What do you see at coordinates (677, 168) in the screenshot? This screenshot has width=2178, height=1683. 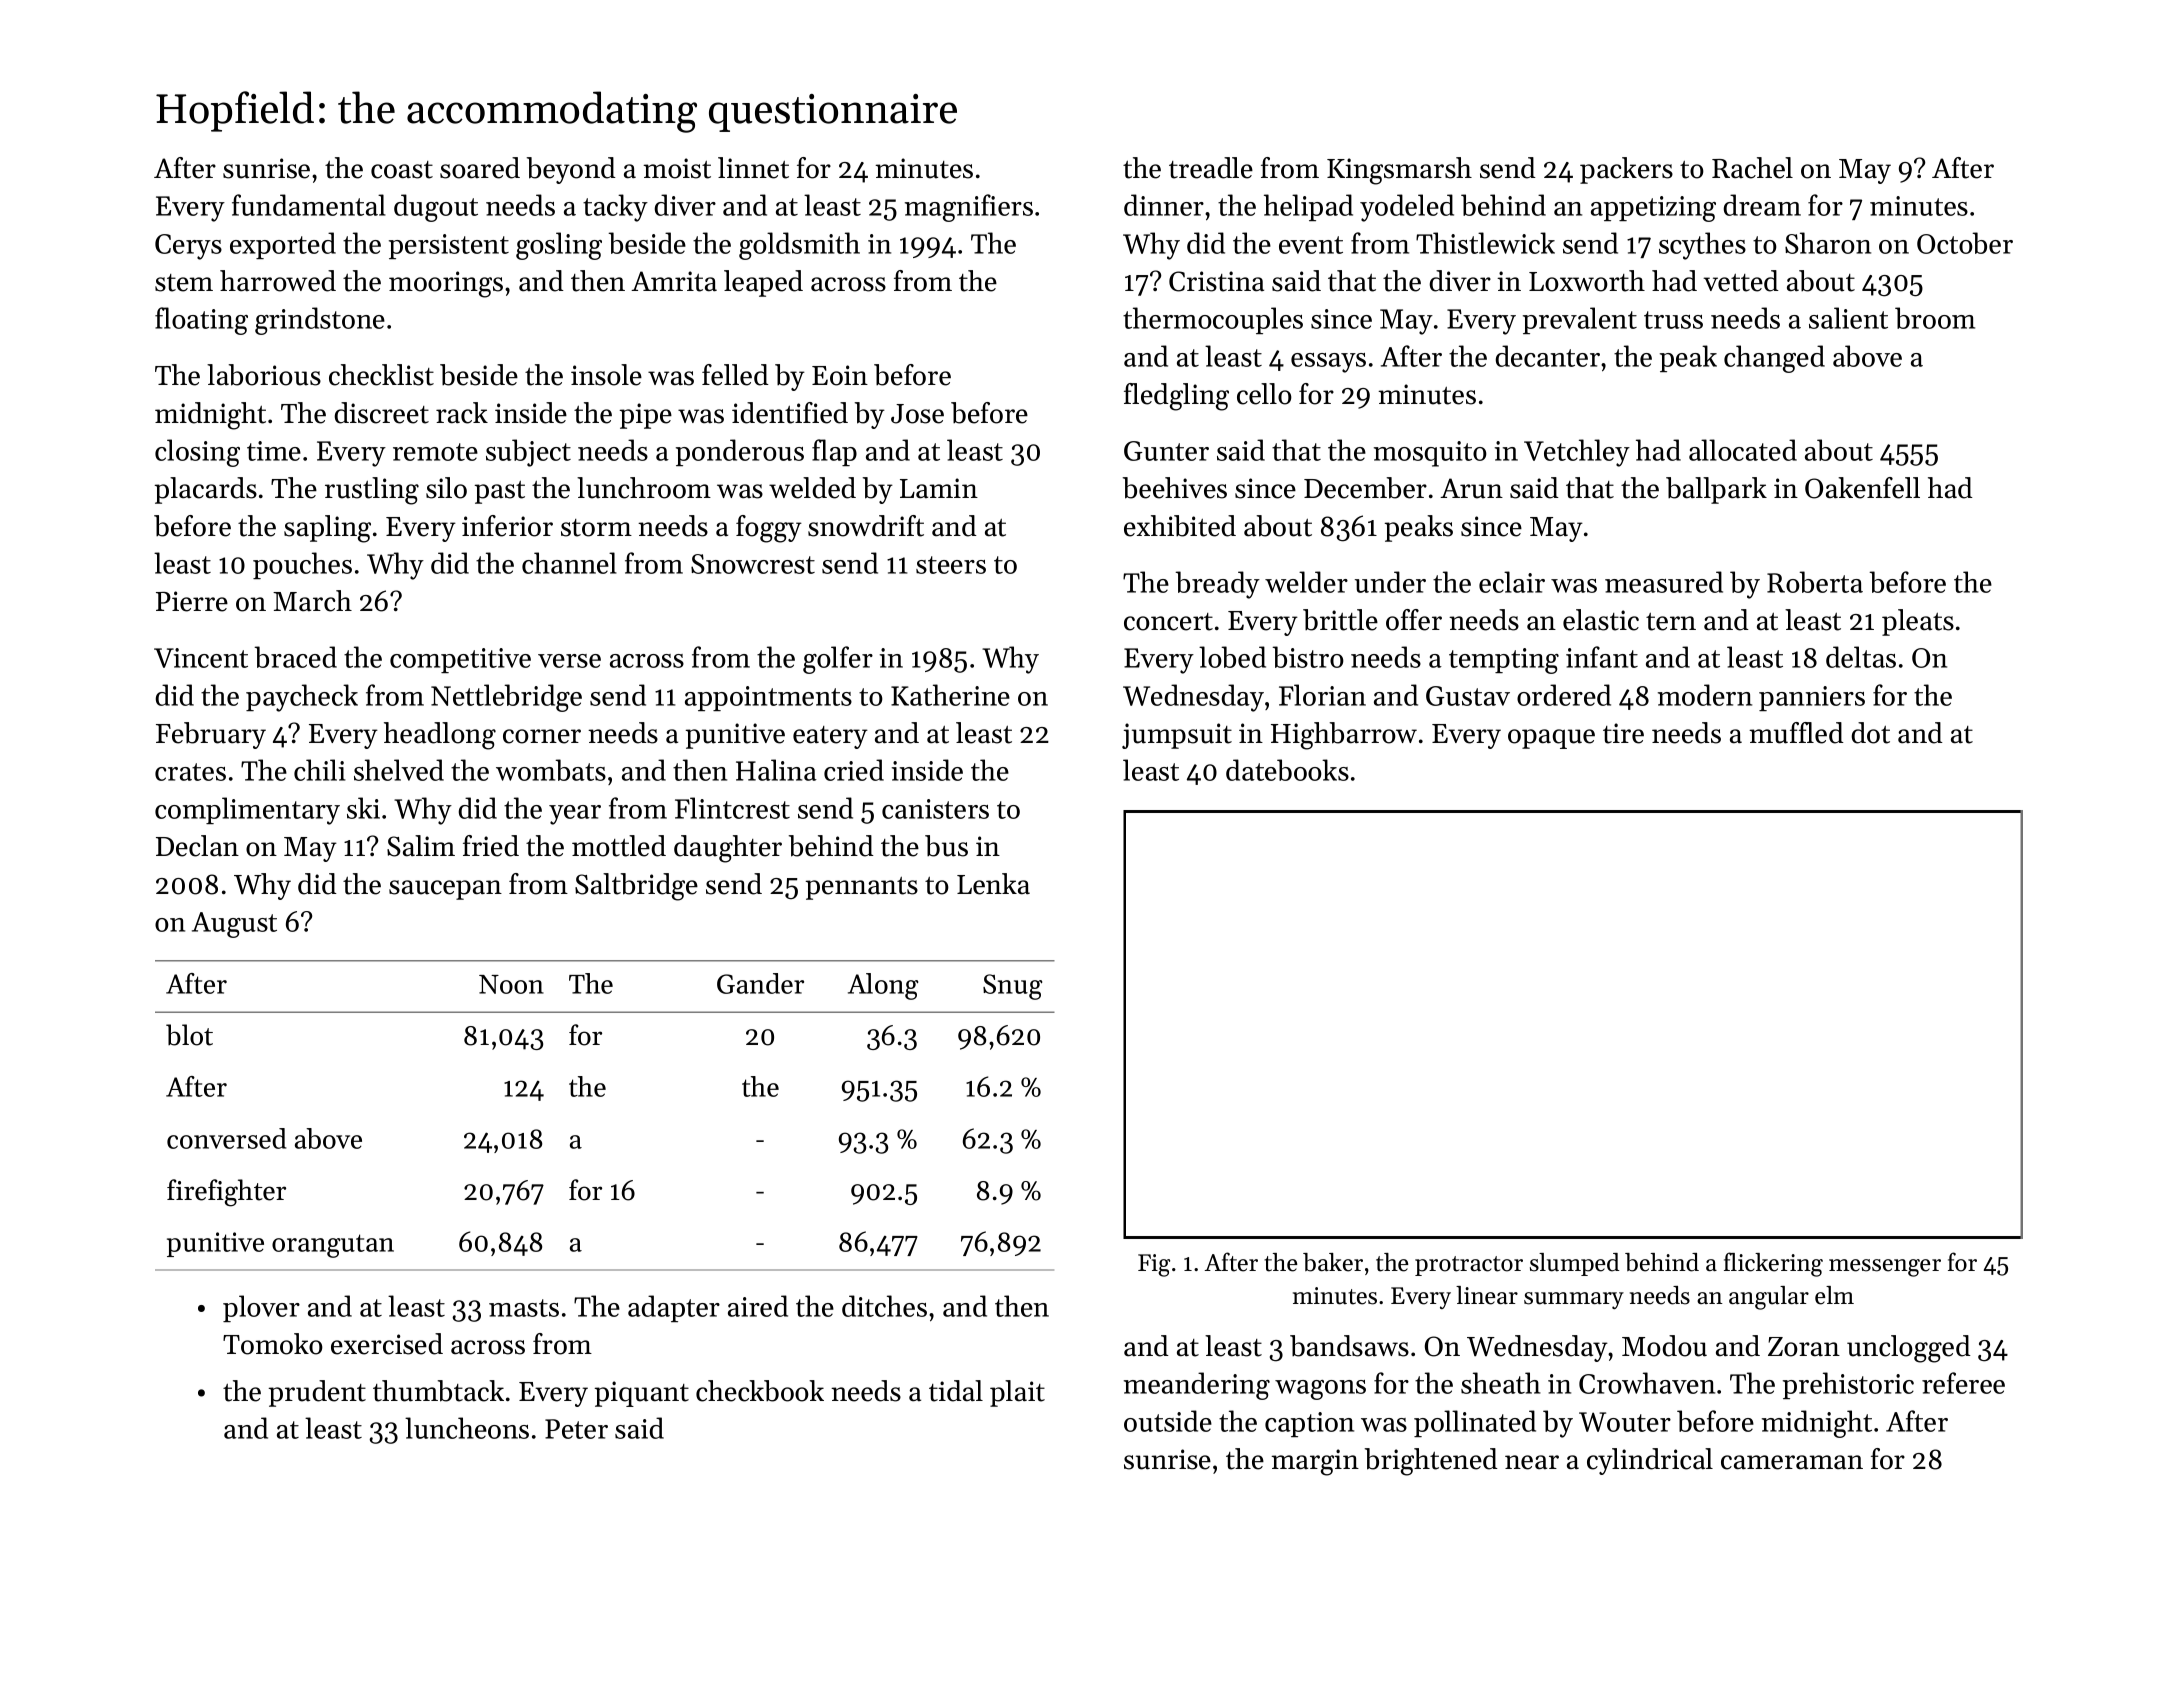 I see `moist` at bounding box center [677, 168].
